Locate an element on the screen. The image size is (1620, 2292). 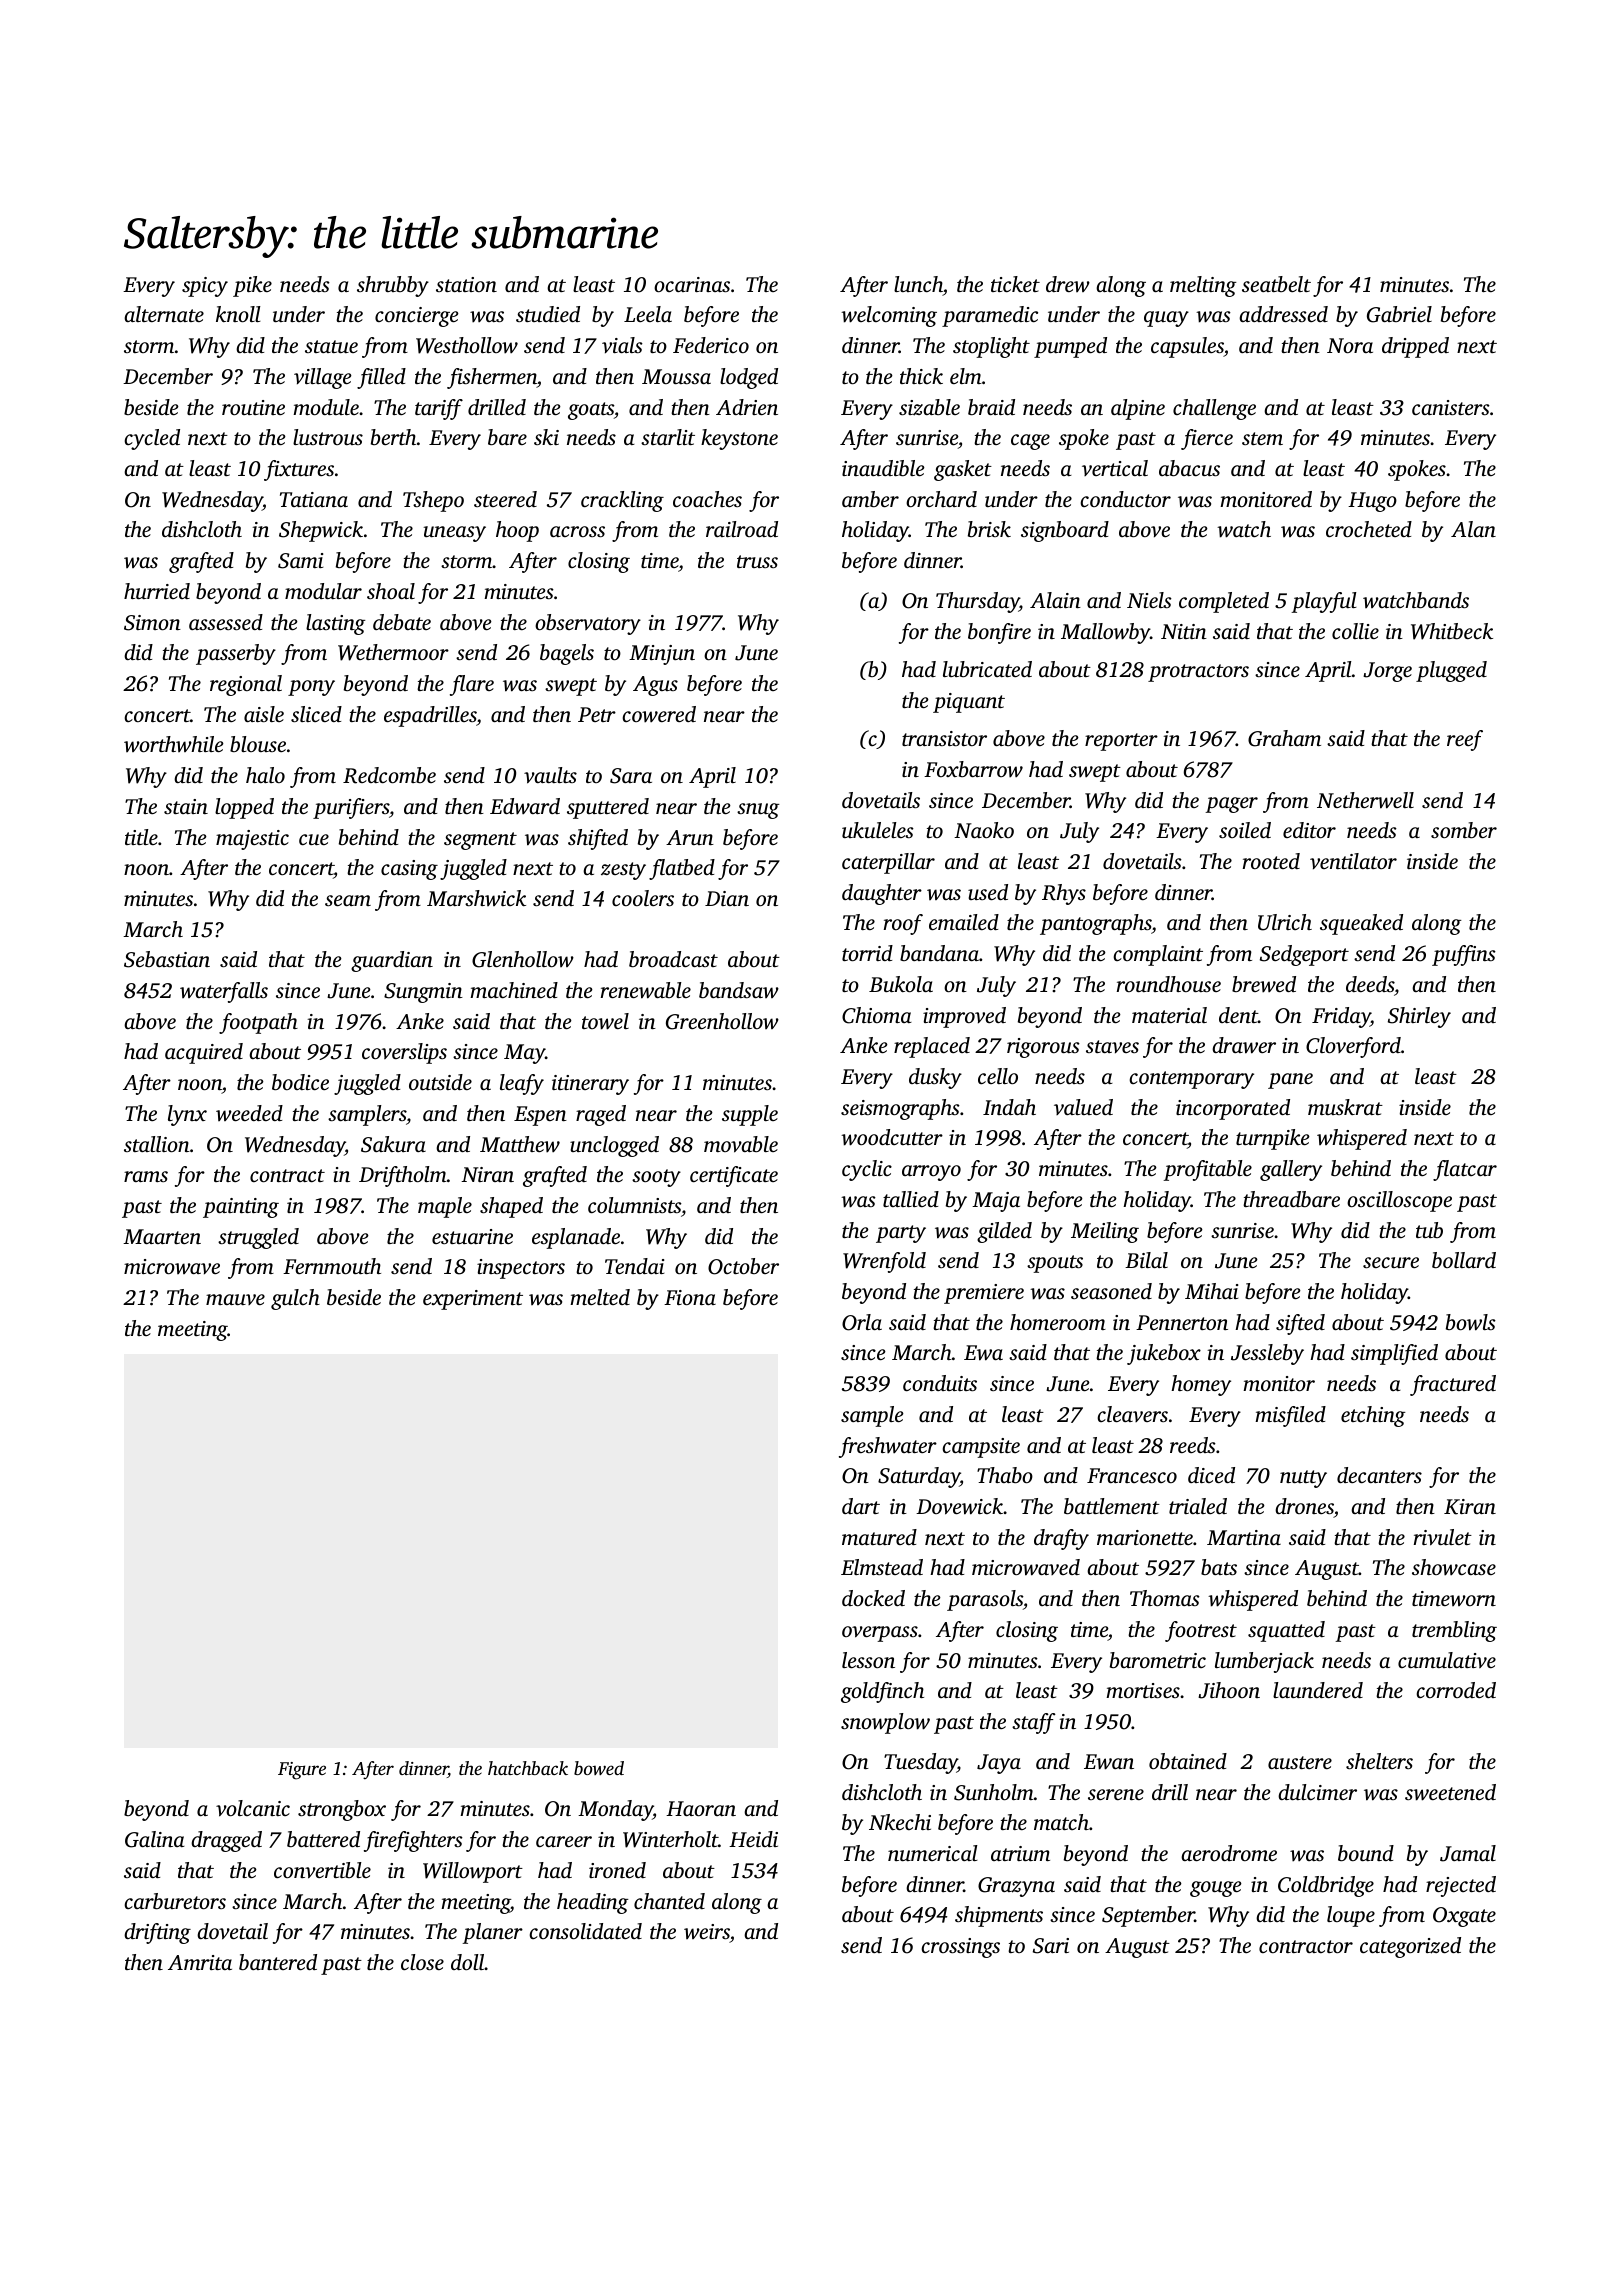
melting is located at coordinates (1203, 286).
